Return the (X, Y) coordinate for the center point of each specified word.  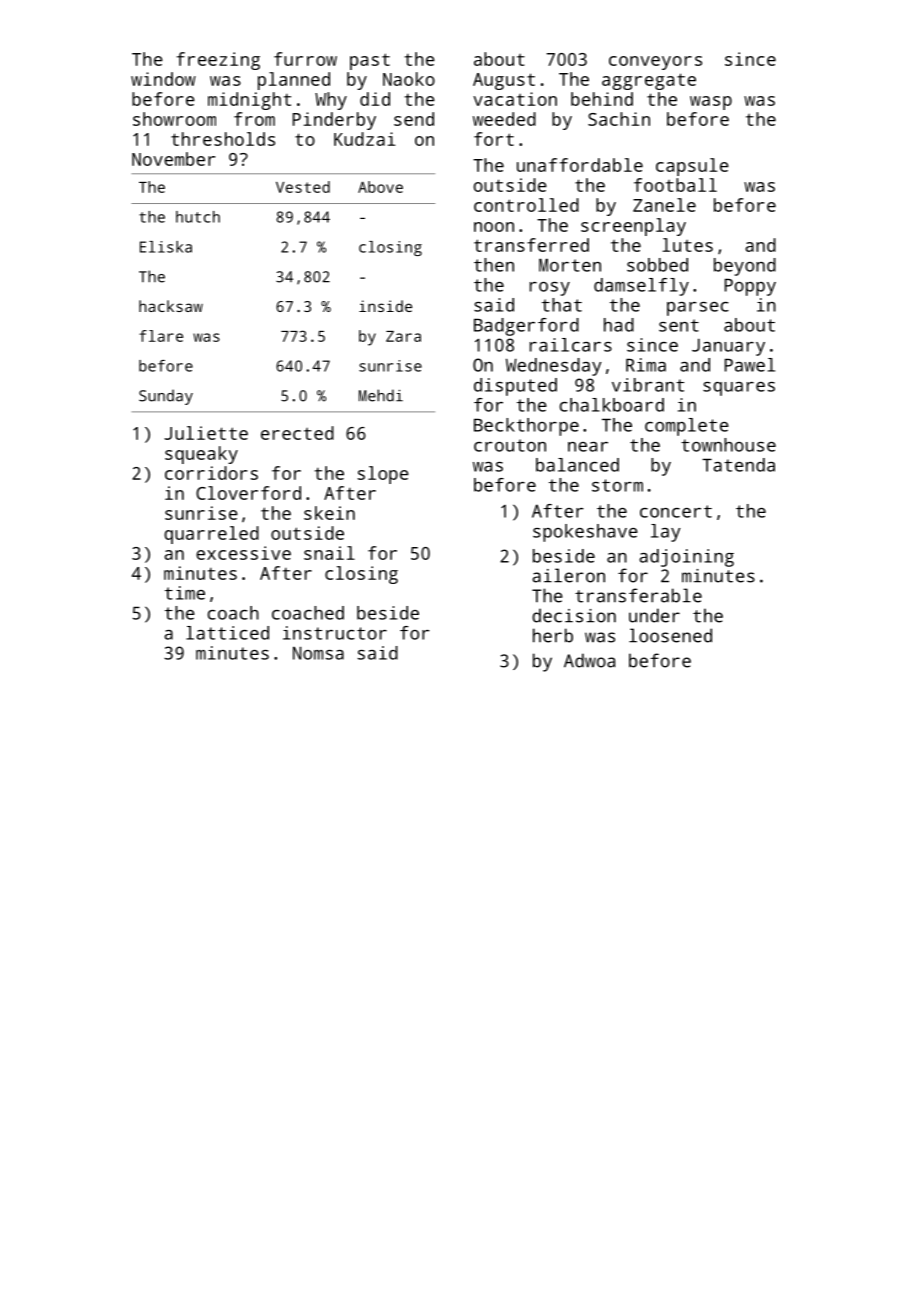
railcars (571, 345)
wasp (711, 103)
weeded (504, 119)
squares (739, 389)
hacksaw (171, 306)
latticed (227, 633)
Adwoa (589, 660)
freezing (218, 61)
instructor (335, 633)
